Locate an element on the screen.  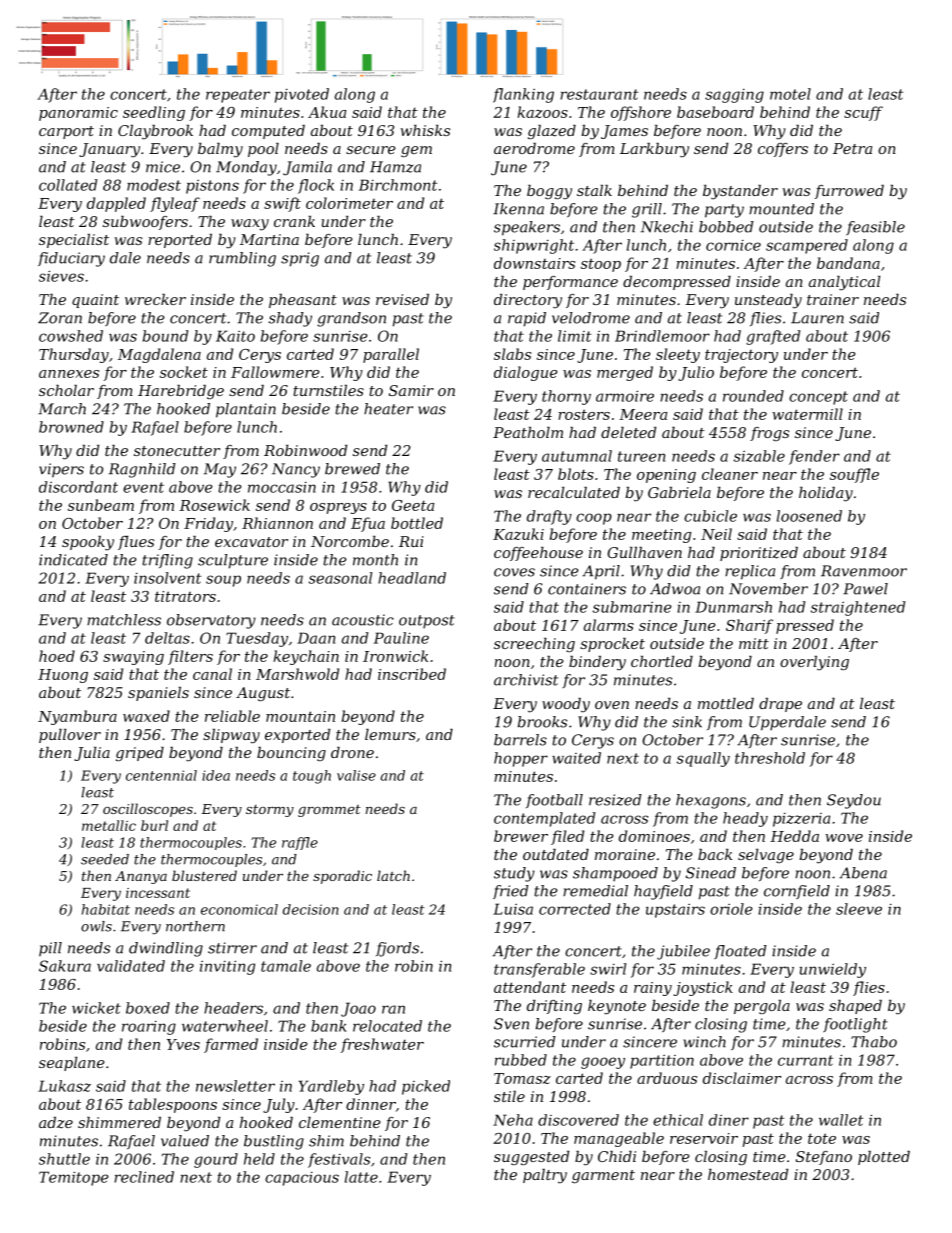
seedling is located at coordinates (154, 113).
